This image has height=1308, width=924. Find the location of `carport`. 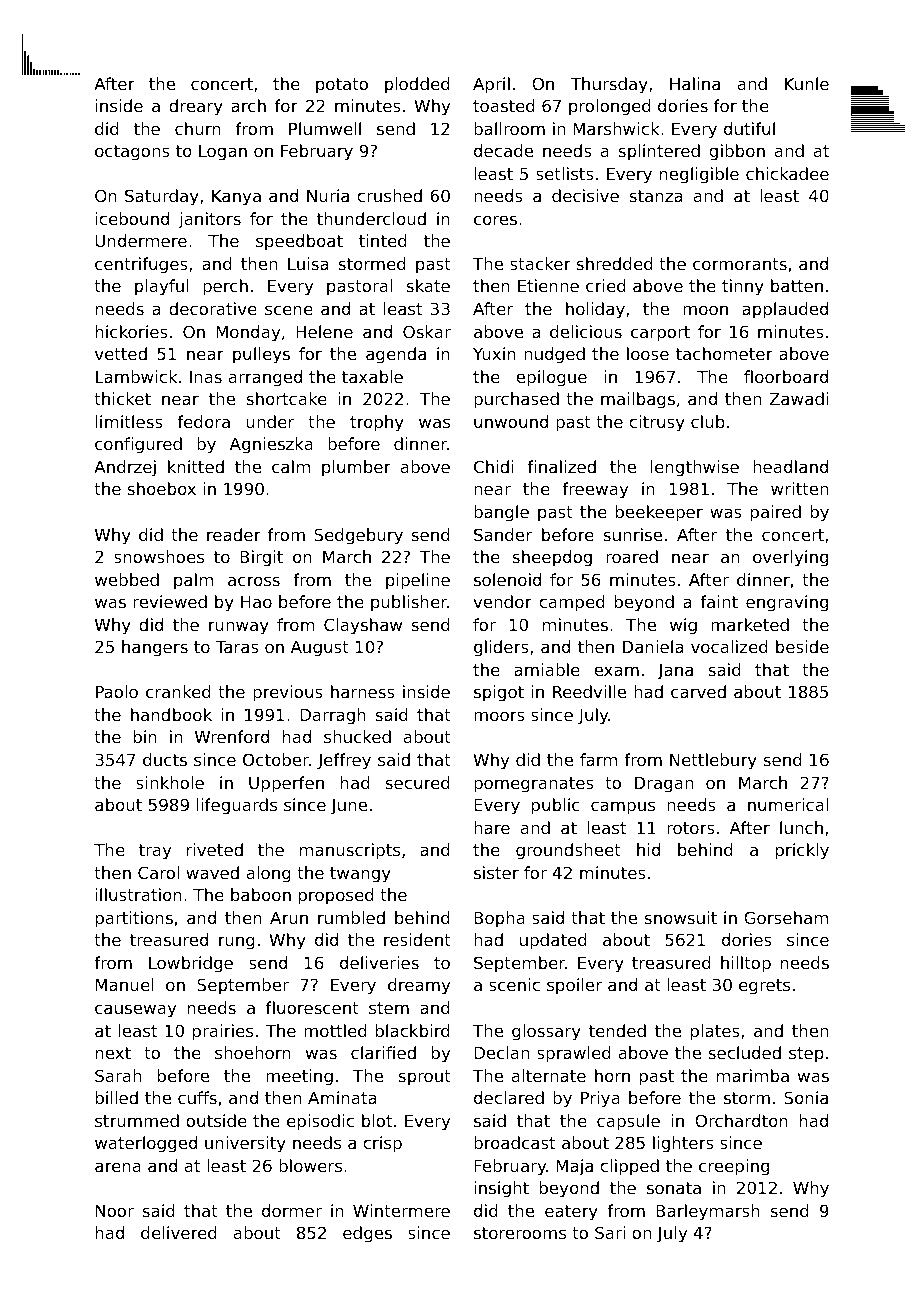

carport is located at coordinates (660, 334).
